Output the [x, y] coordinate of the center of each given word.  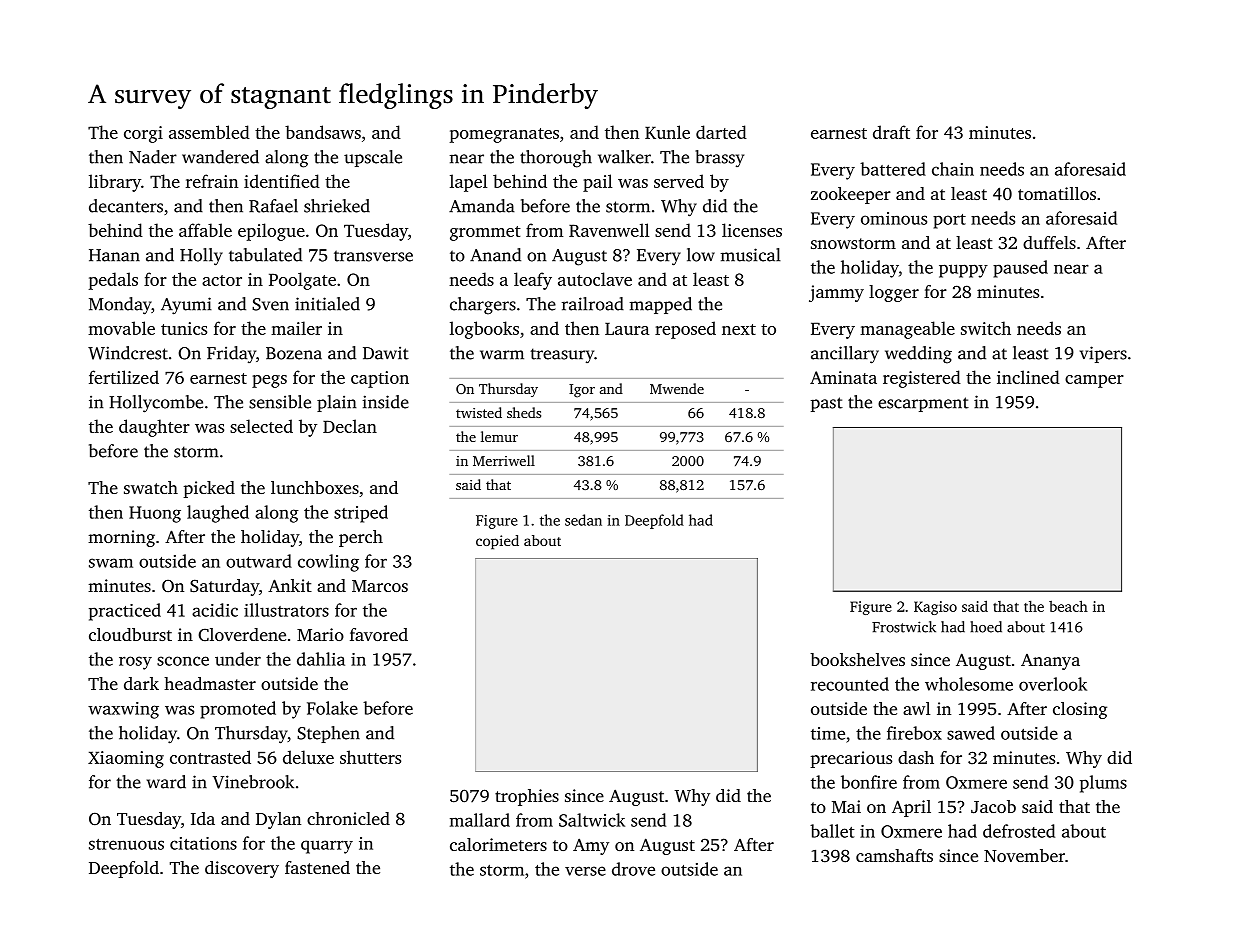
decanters [126, 206]
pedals [113, 281]
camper [1094, 381]
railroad [593, 304]
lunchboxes [315, 487]
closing [1080, 710]
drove [633, 869]
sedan [583, 520]
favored [379, 634]
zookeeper [851, 195]
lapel [468, 183]
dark [141, 683]
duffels [1049, 242]
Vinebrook [253, 782]
